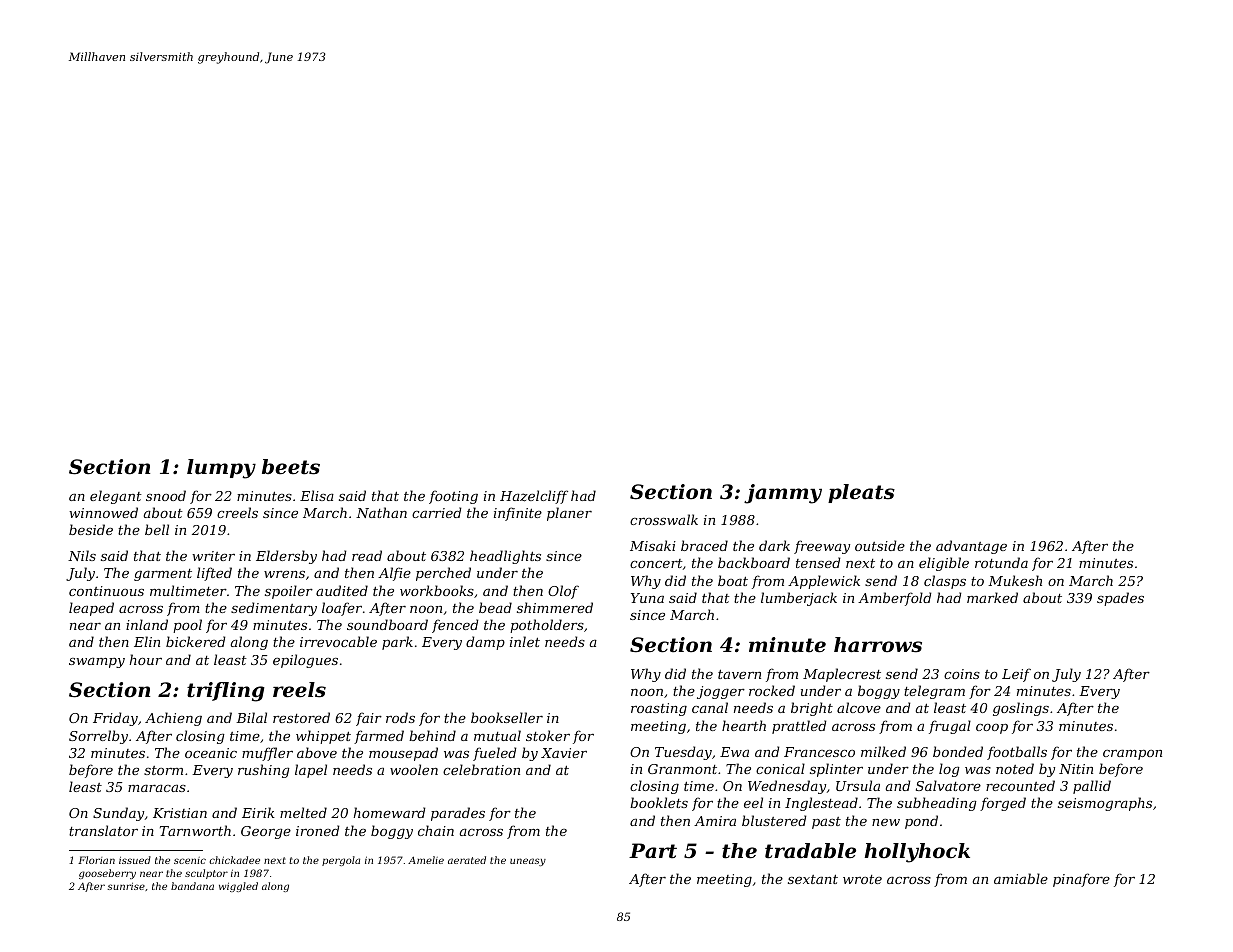  Describe the element at coordinates (211, 753) in the screenshot. I see `oceanic` at that location.
